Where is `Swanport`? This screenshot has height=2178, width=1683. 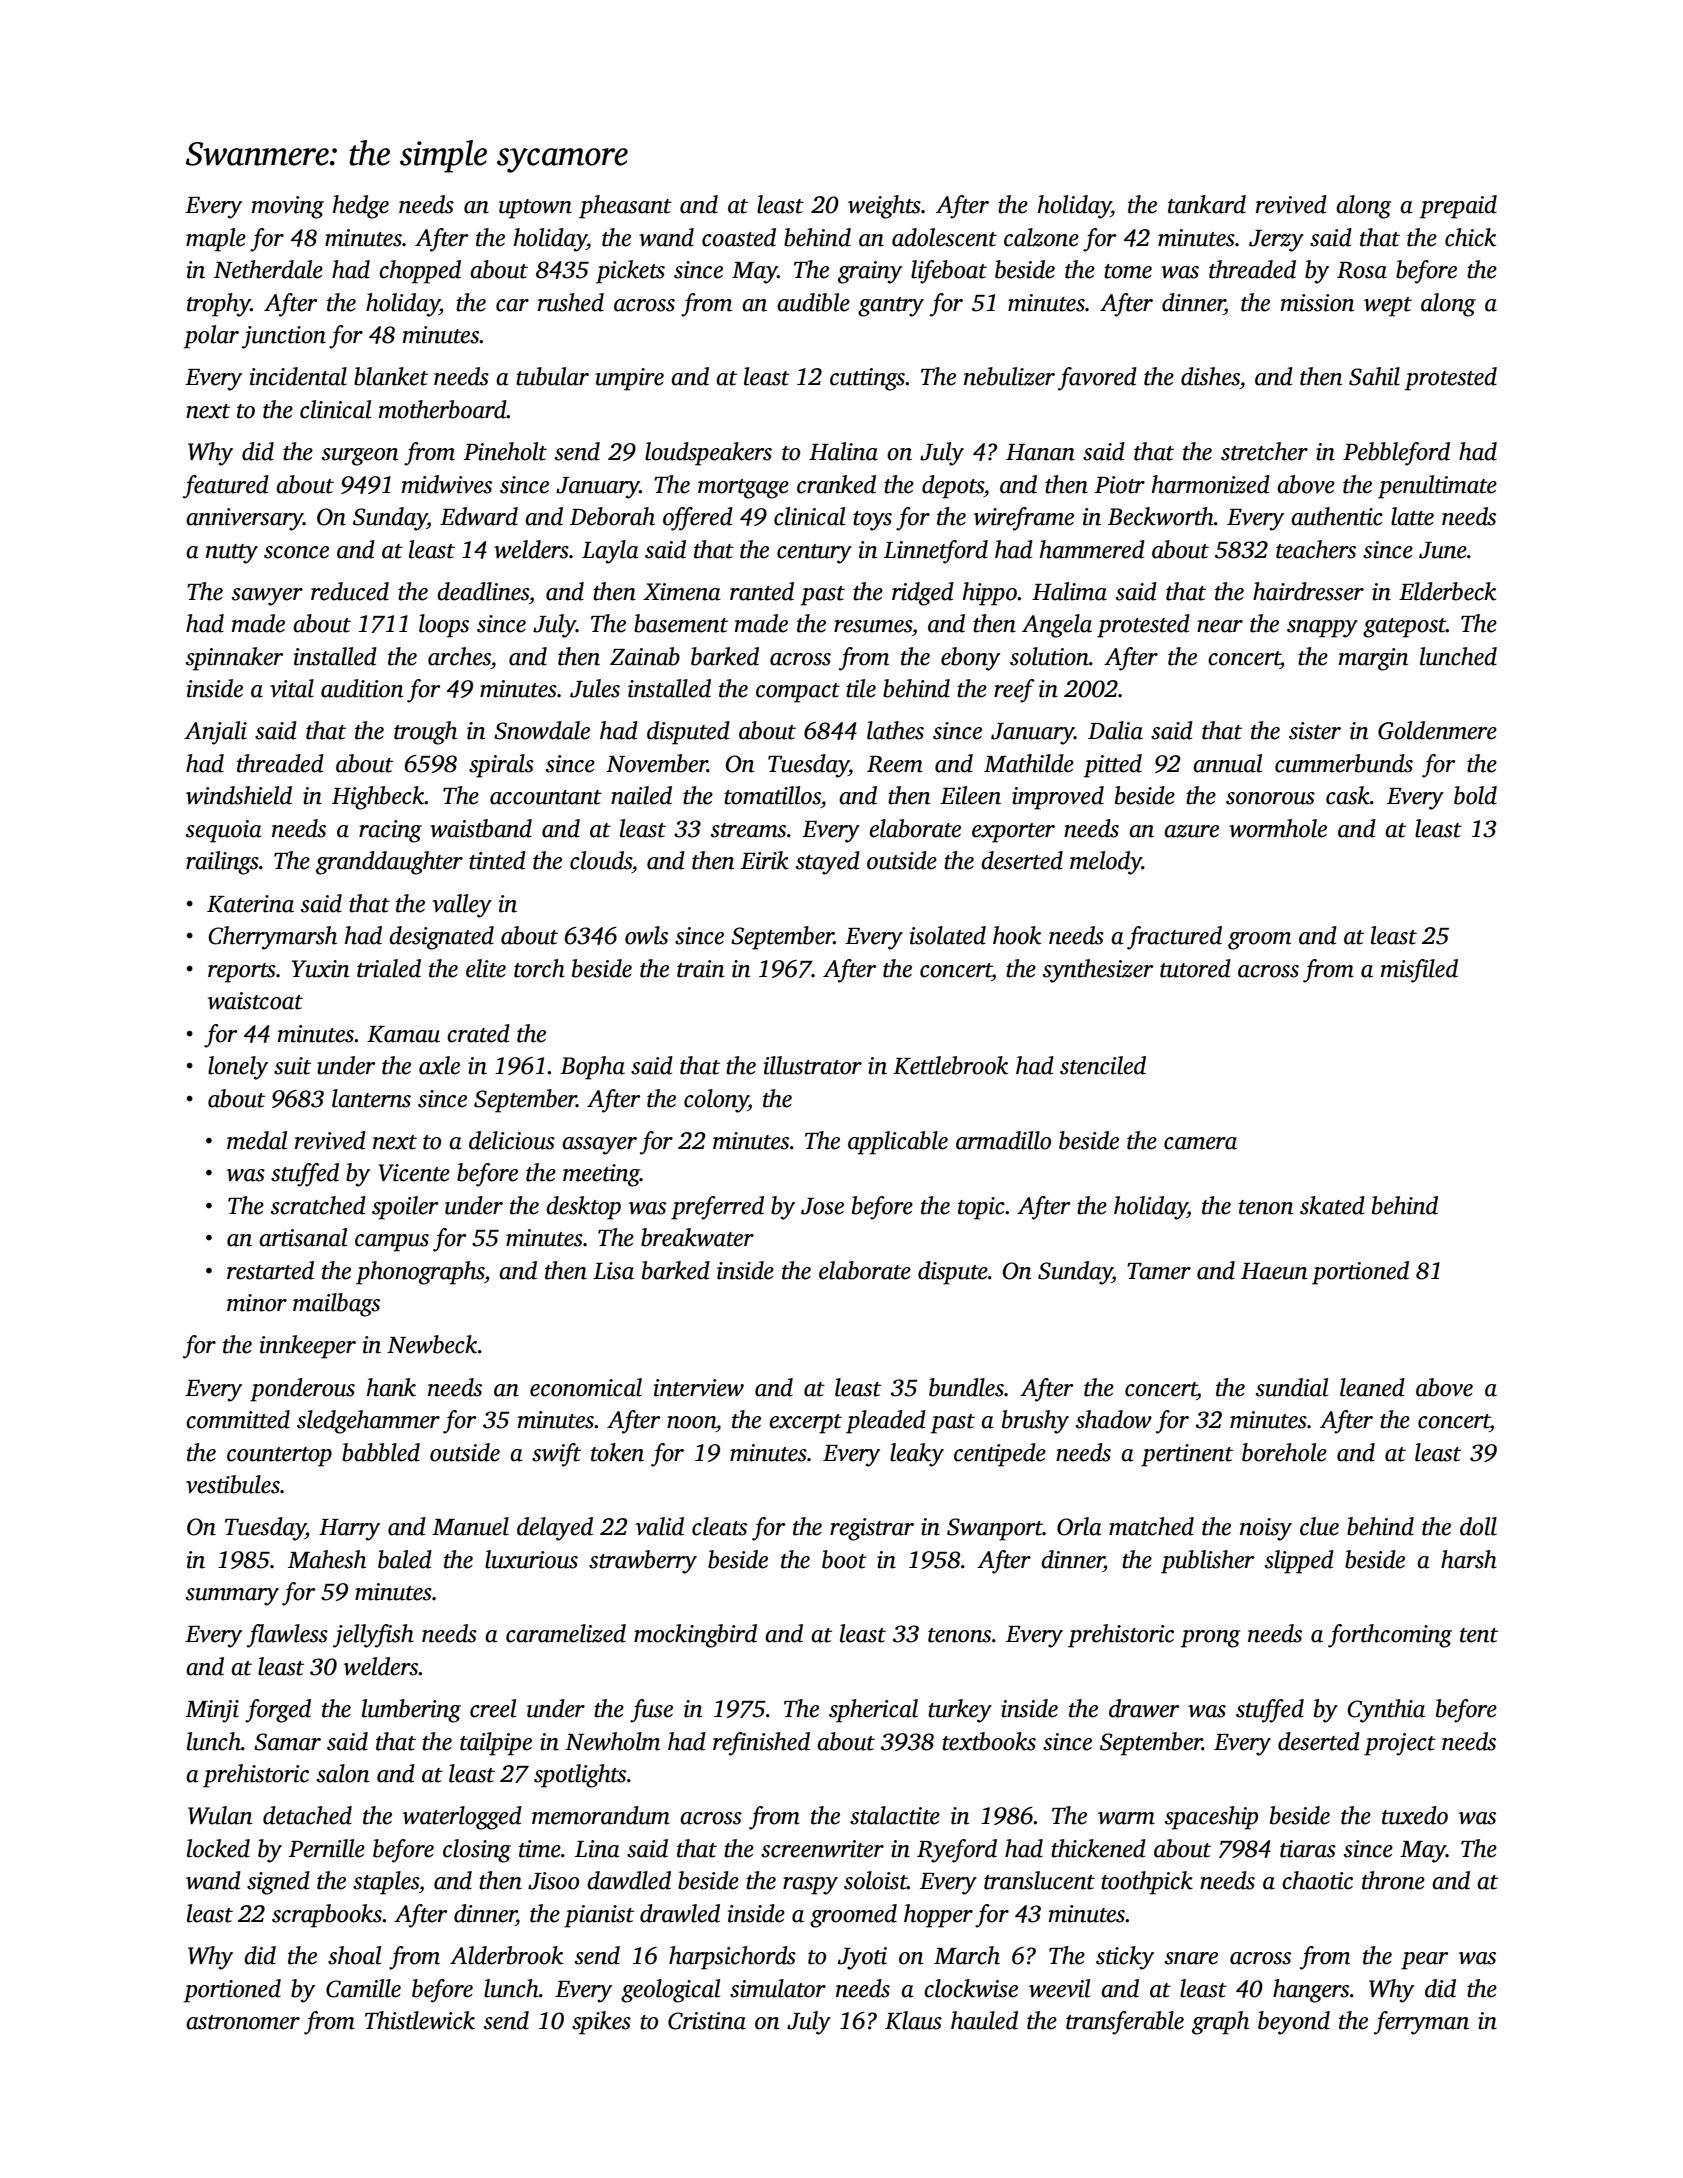
Swanport is located at coordinates (995, 1529).
